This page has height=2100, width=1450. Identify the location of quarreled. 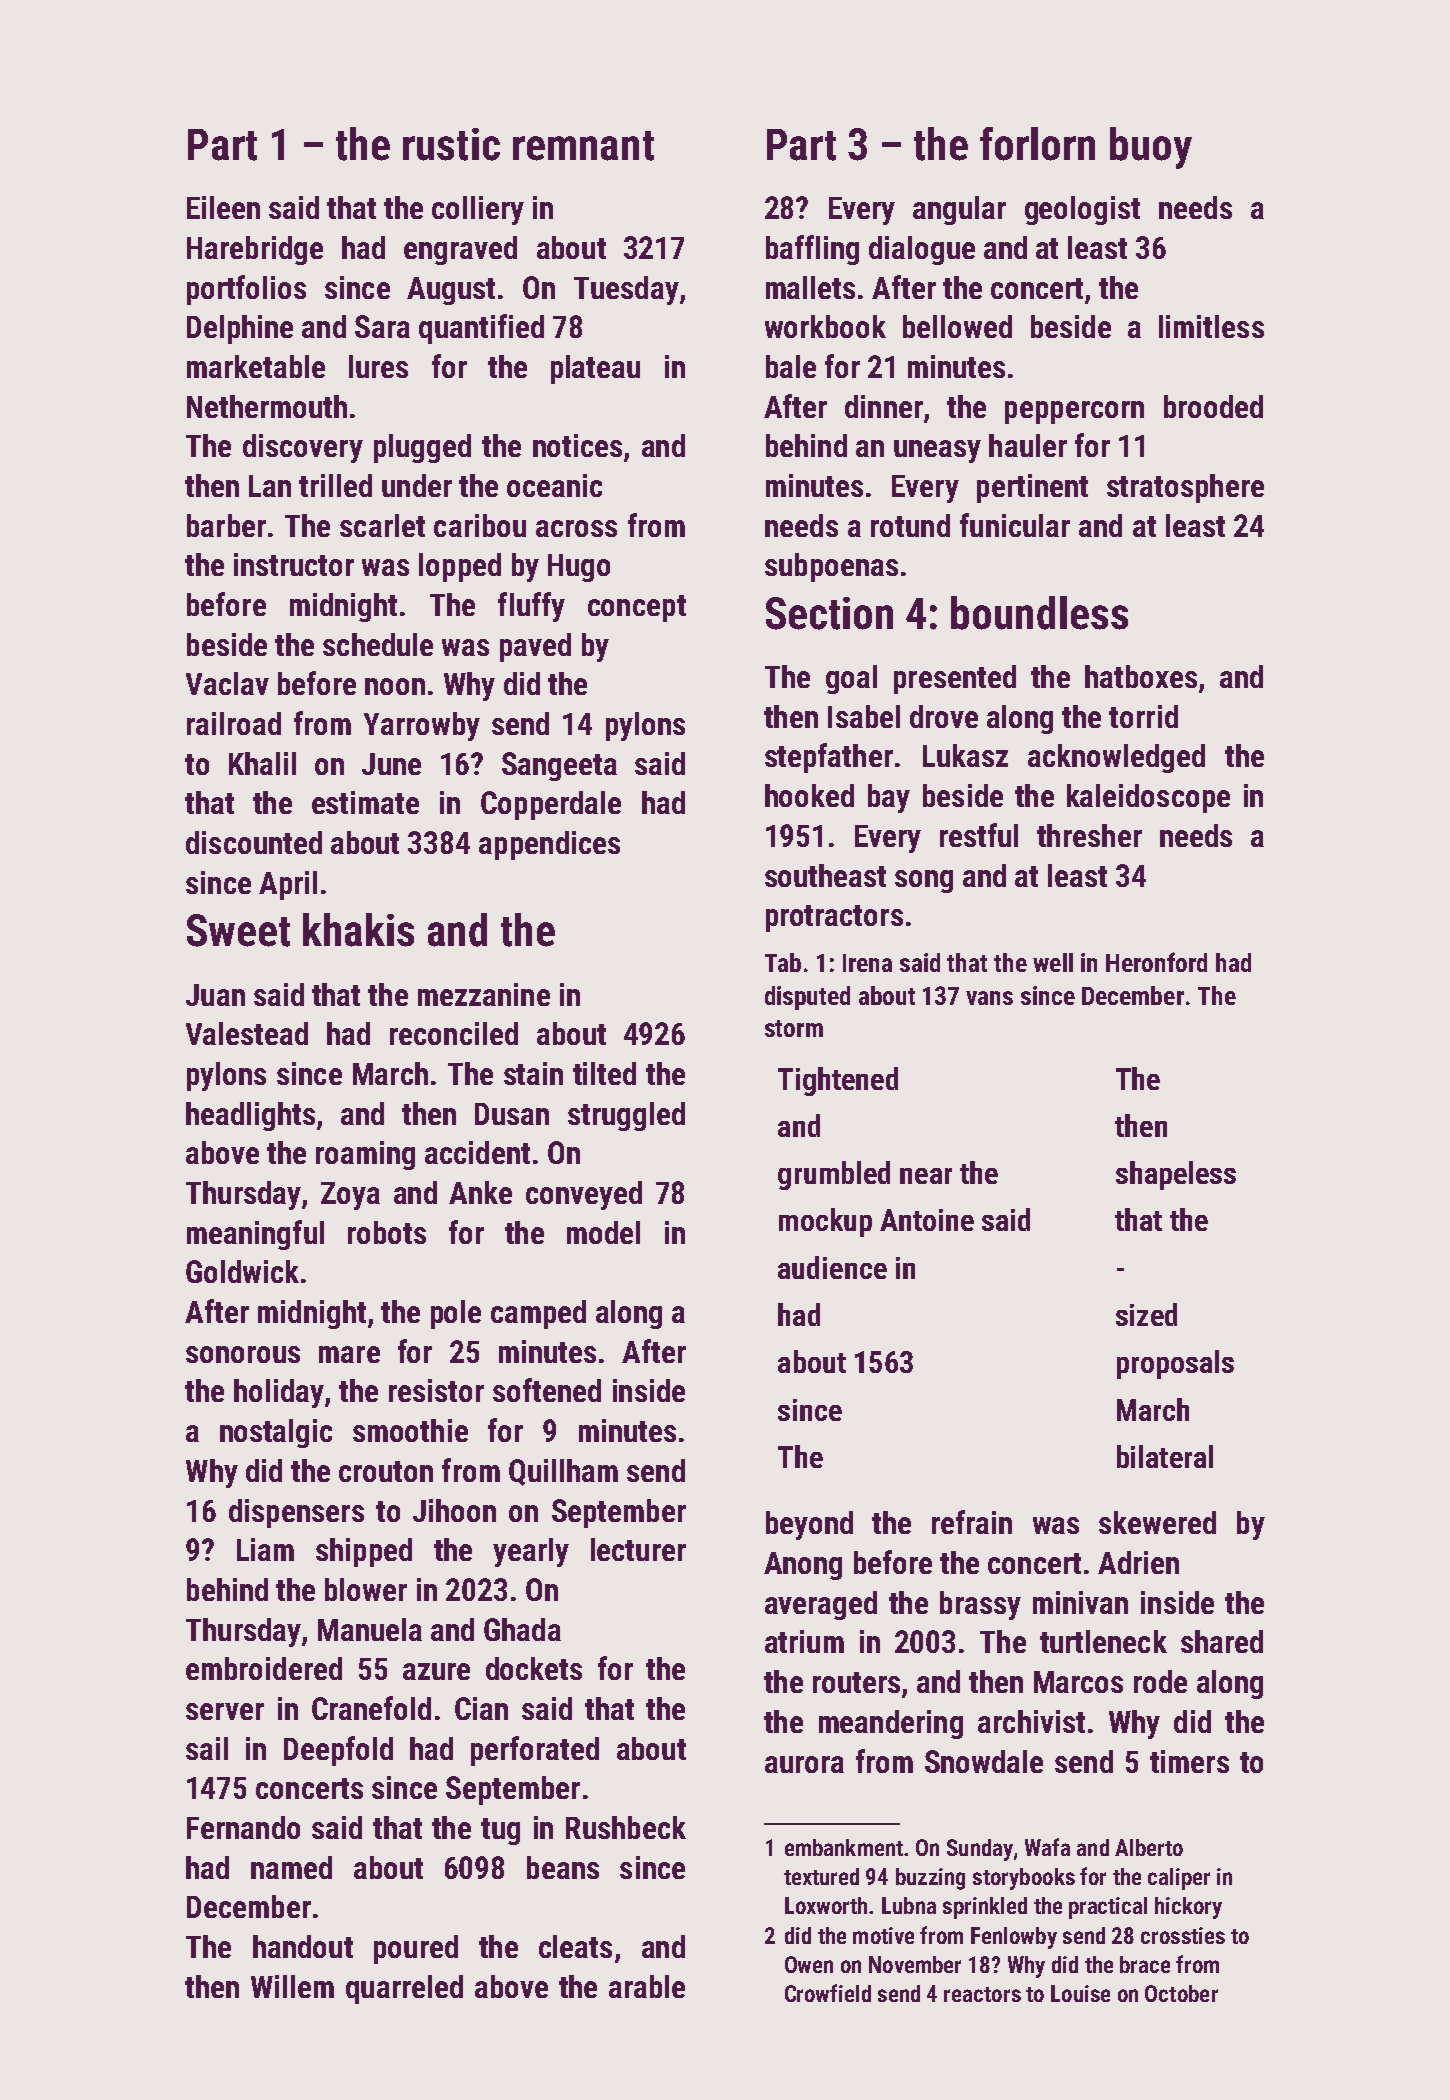
(404, 1989).
